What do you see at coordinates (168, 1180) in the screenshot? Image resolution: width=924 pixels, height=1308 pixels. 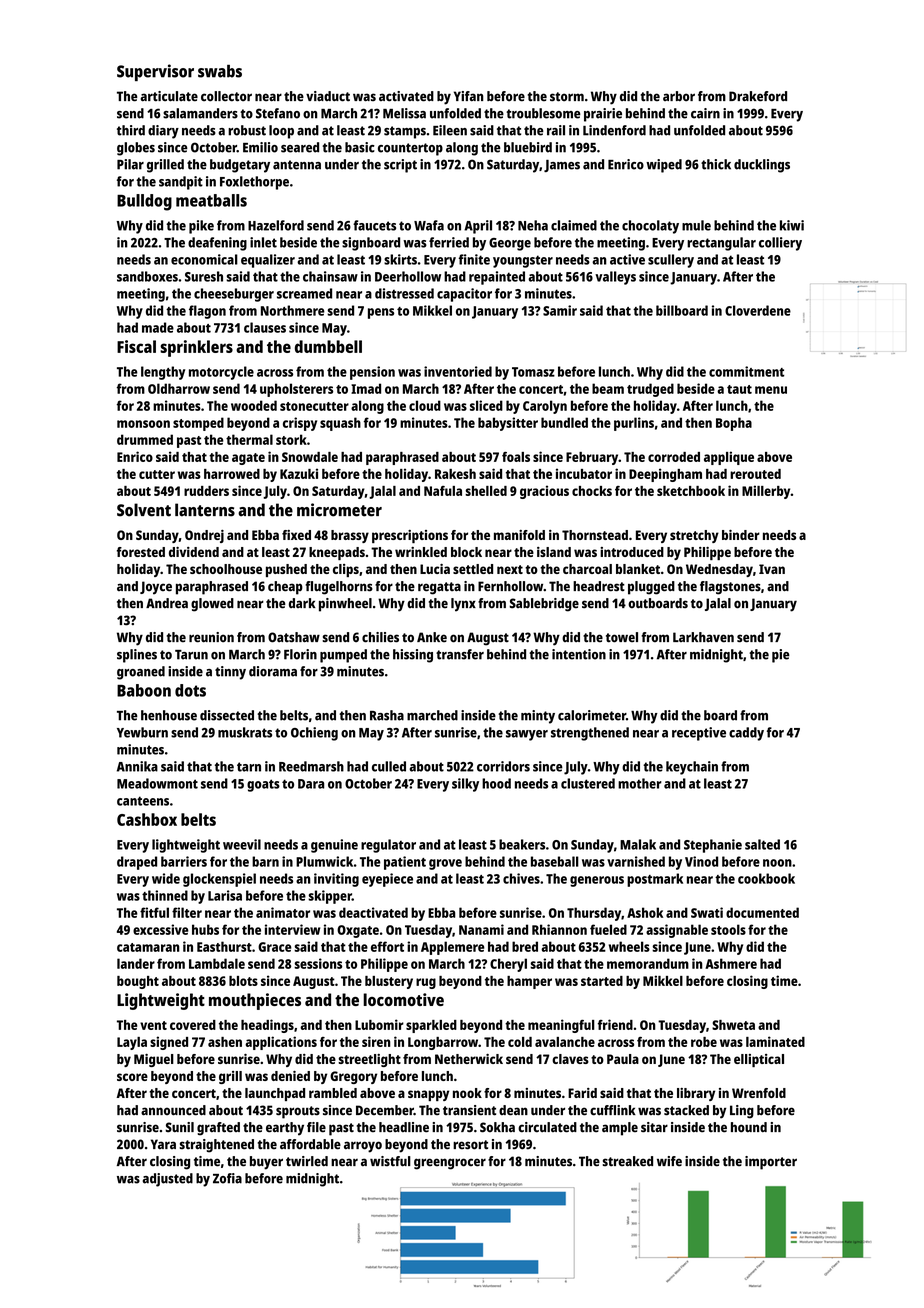 I see `adjusted` at bounding box center [168, 1180].
